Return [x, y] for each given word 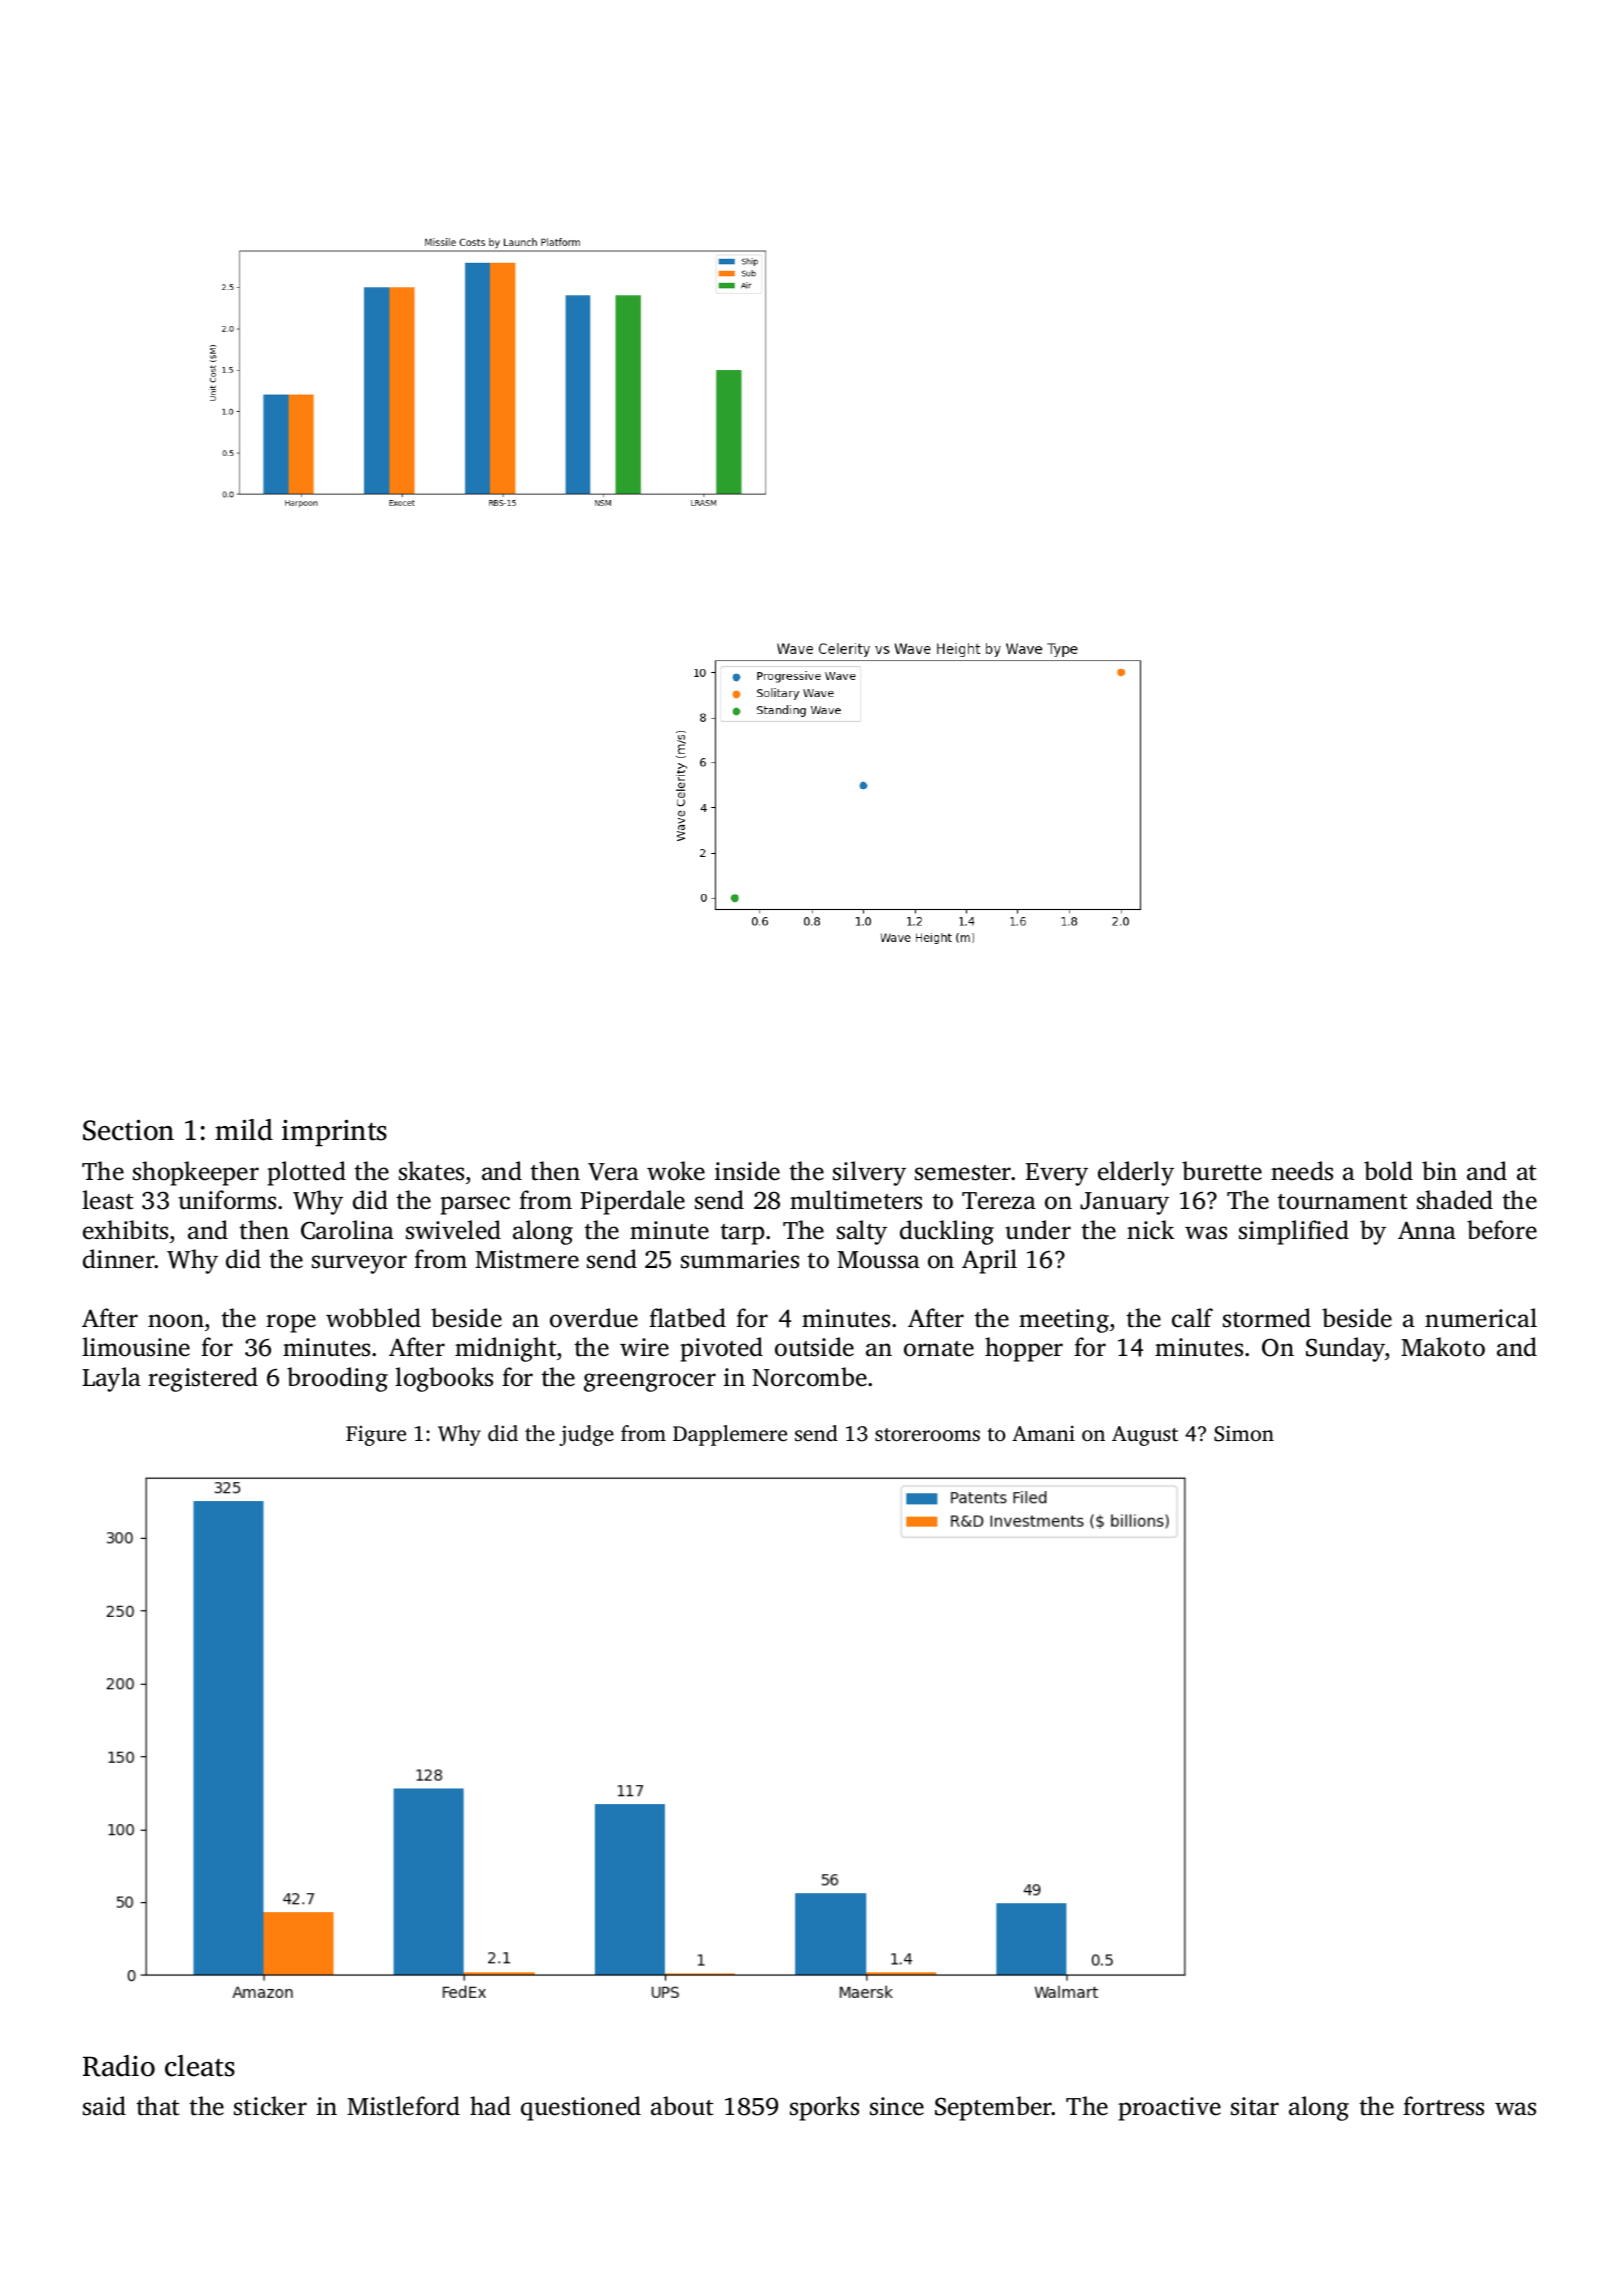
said [104, 2106]
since [897, 2106]
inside [747, 1171]
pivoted [721, 1349]
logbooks [444, 1379]
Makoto [1443, 1347]
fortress [1443, 2106]
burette [1222, 1171]
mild [244, 1130]
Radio [119, 2066]
